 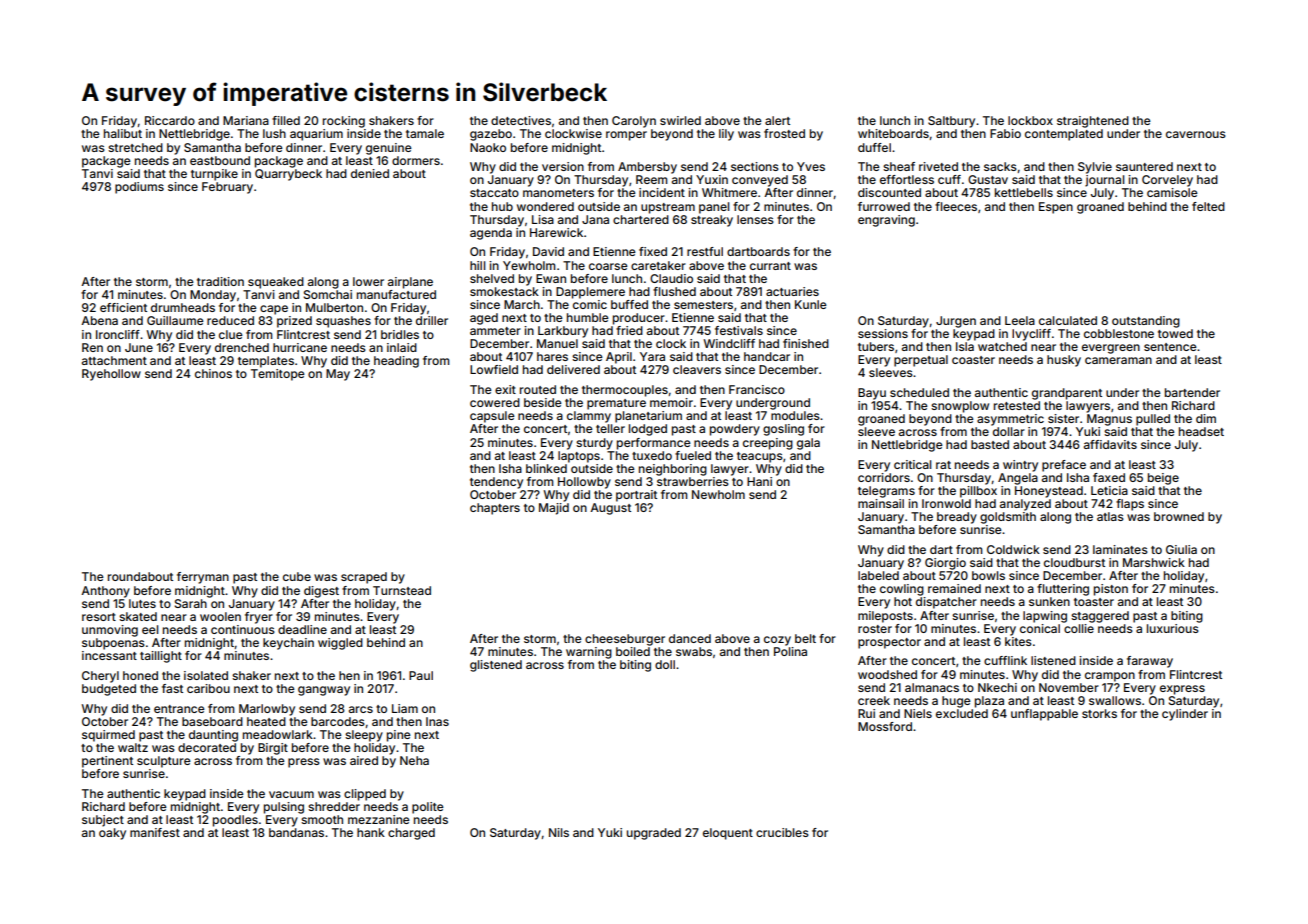 What do you see at coordinates (110, 631) in the screenshot?
I see `unmoving` at bounding box center [110, 631].
